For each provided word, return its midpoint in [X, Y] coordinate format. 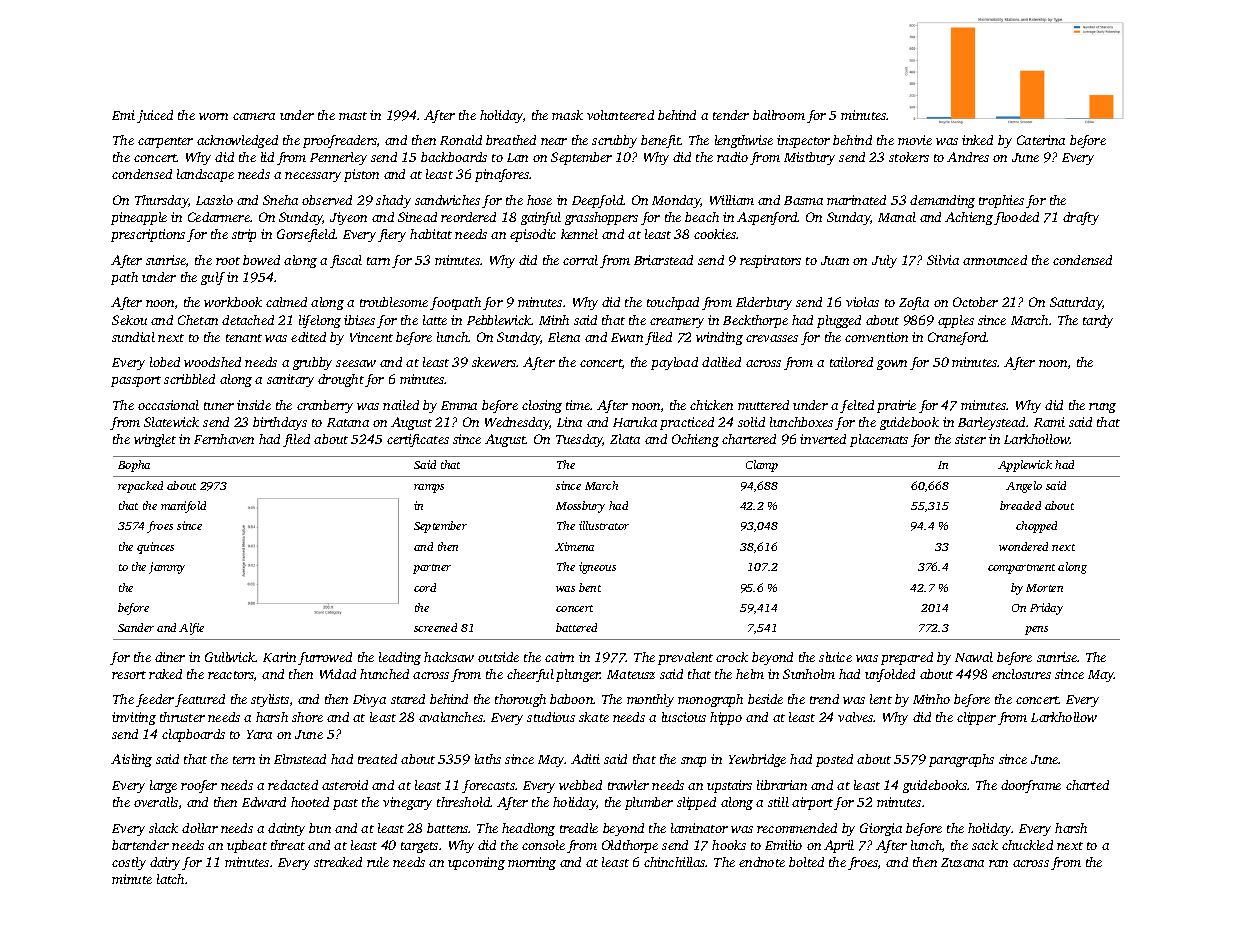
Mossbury [580, 507]
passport [136, 381]
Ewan [627, 337]
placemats [879, 440]
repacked [140, 487]
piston [361, 175]
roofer [199, 786]
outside [498, 657]
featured [200, 700]
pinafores [502, 175]
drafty [1081, 218]
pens [1036, 630]
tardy [1098, 321]
